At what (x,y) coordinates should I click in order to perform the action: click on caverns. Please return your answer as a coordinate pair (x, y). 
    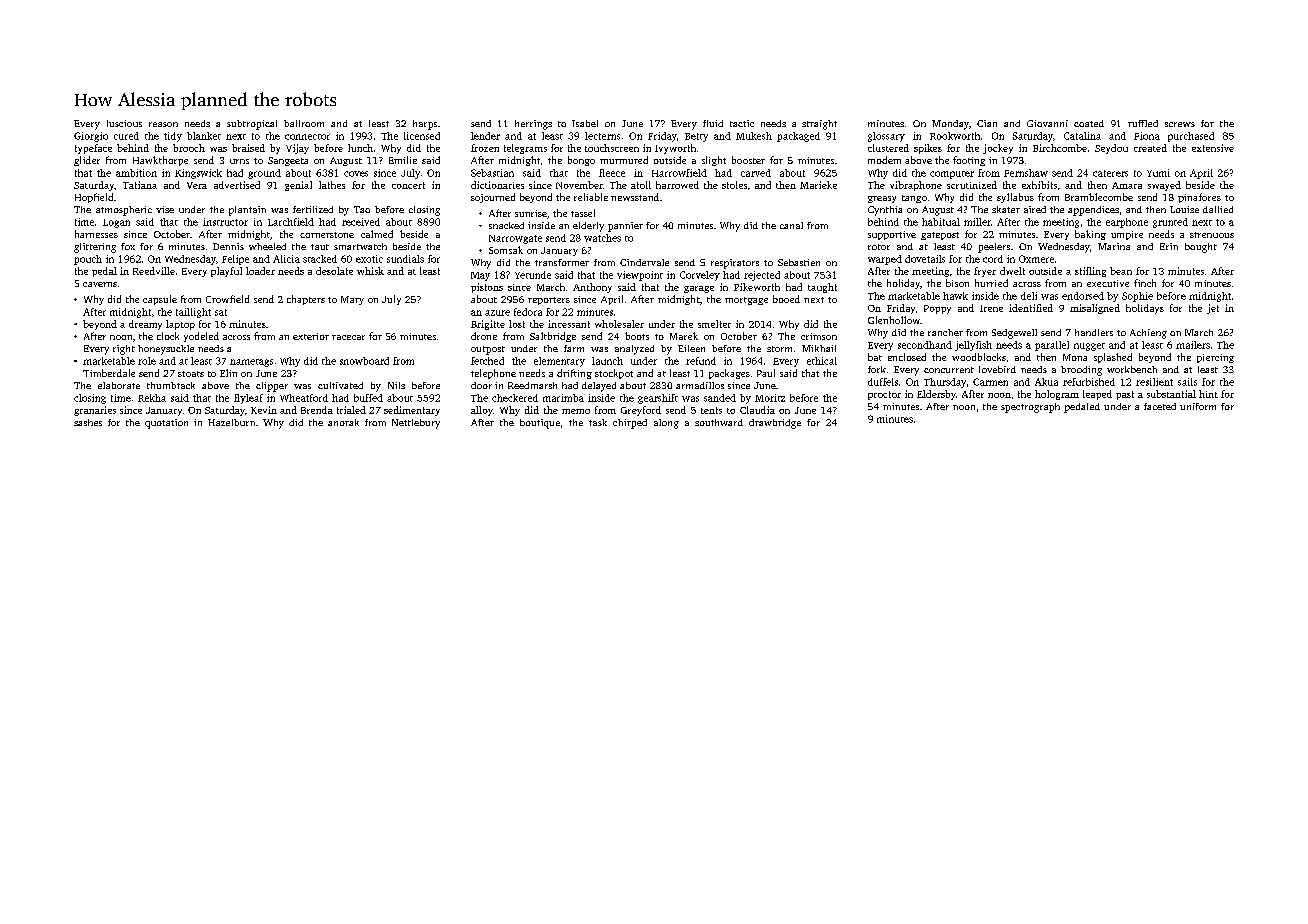
    Looking at the image, I should click on (100, 284).
